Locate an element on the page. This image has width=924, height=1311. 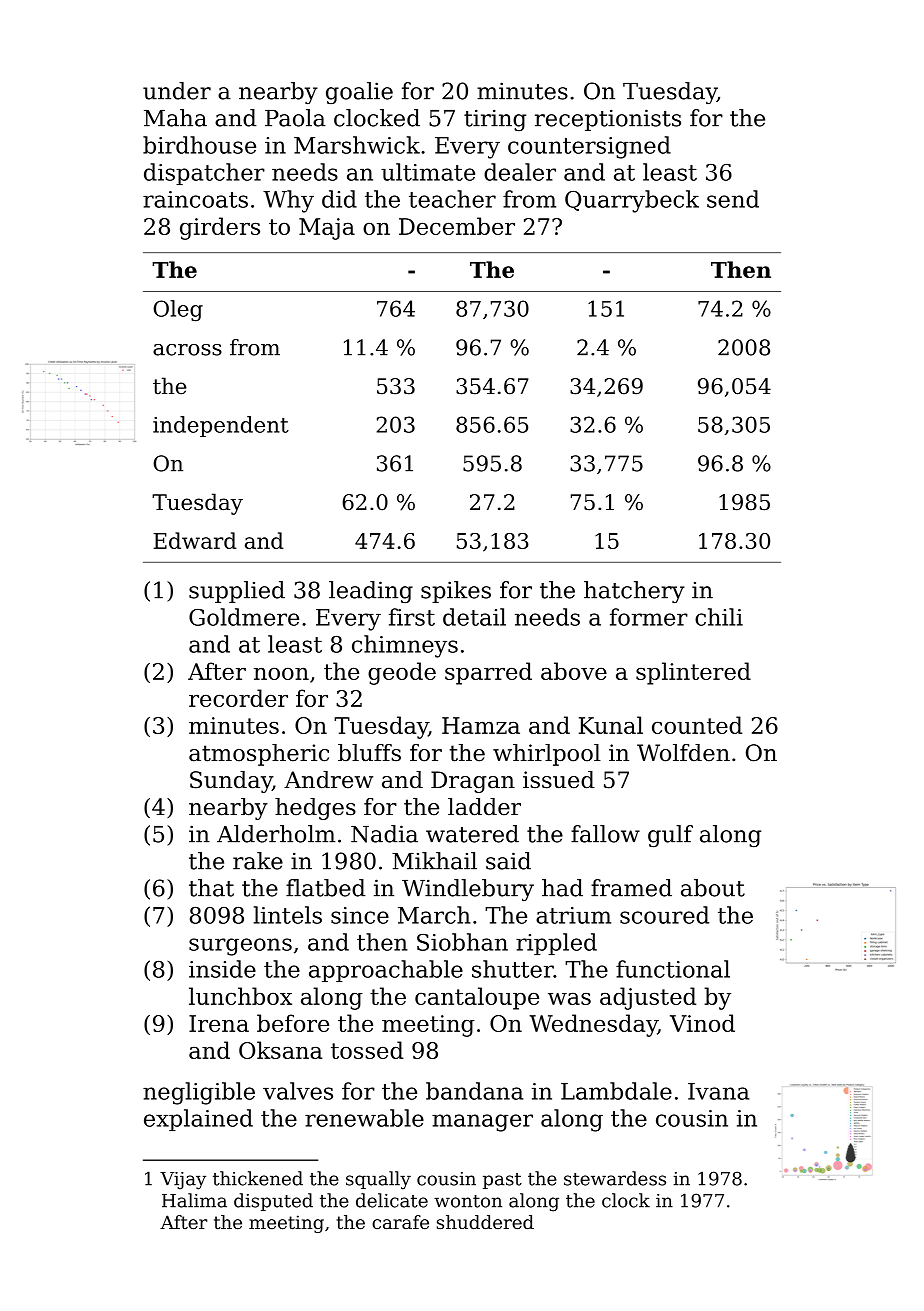
cantaloupe is located at coordinates (477, 998).
